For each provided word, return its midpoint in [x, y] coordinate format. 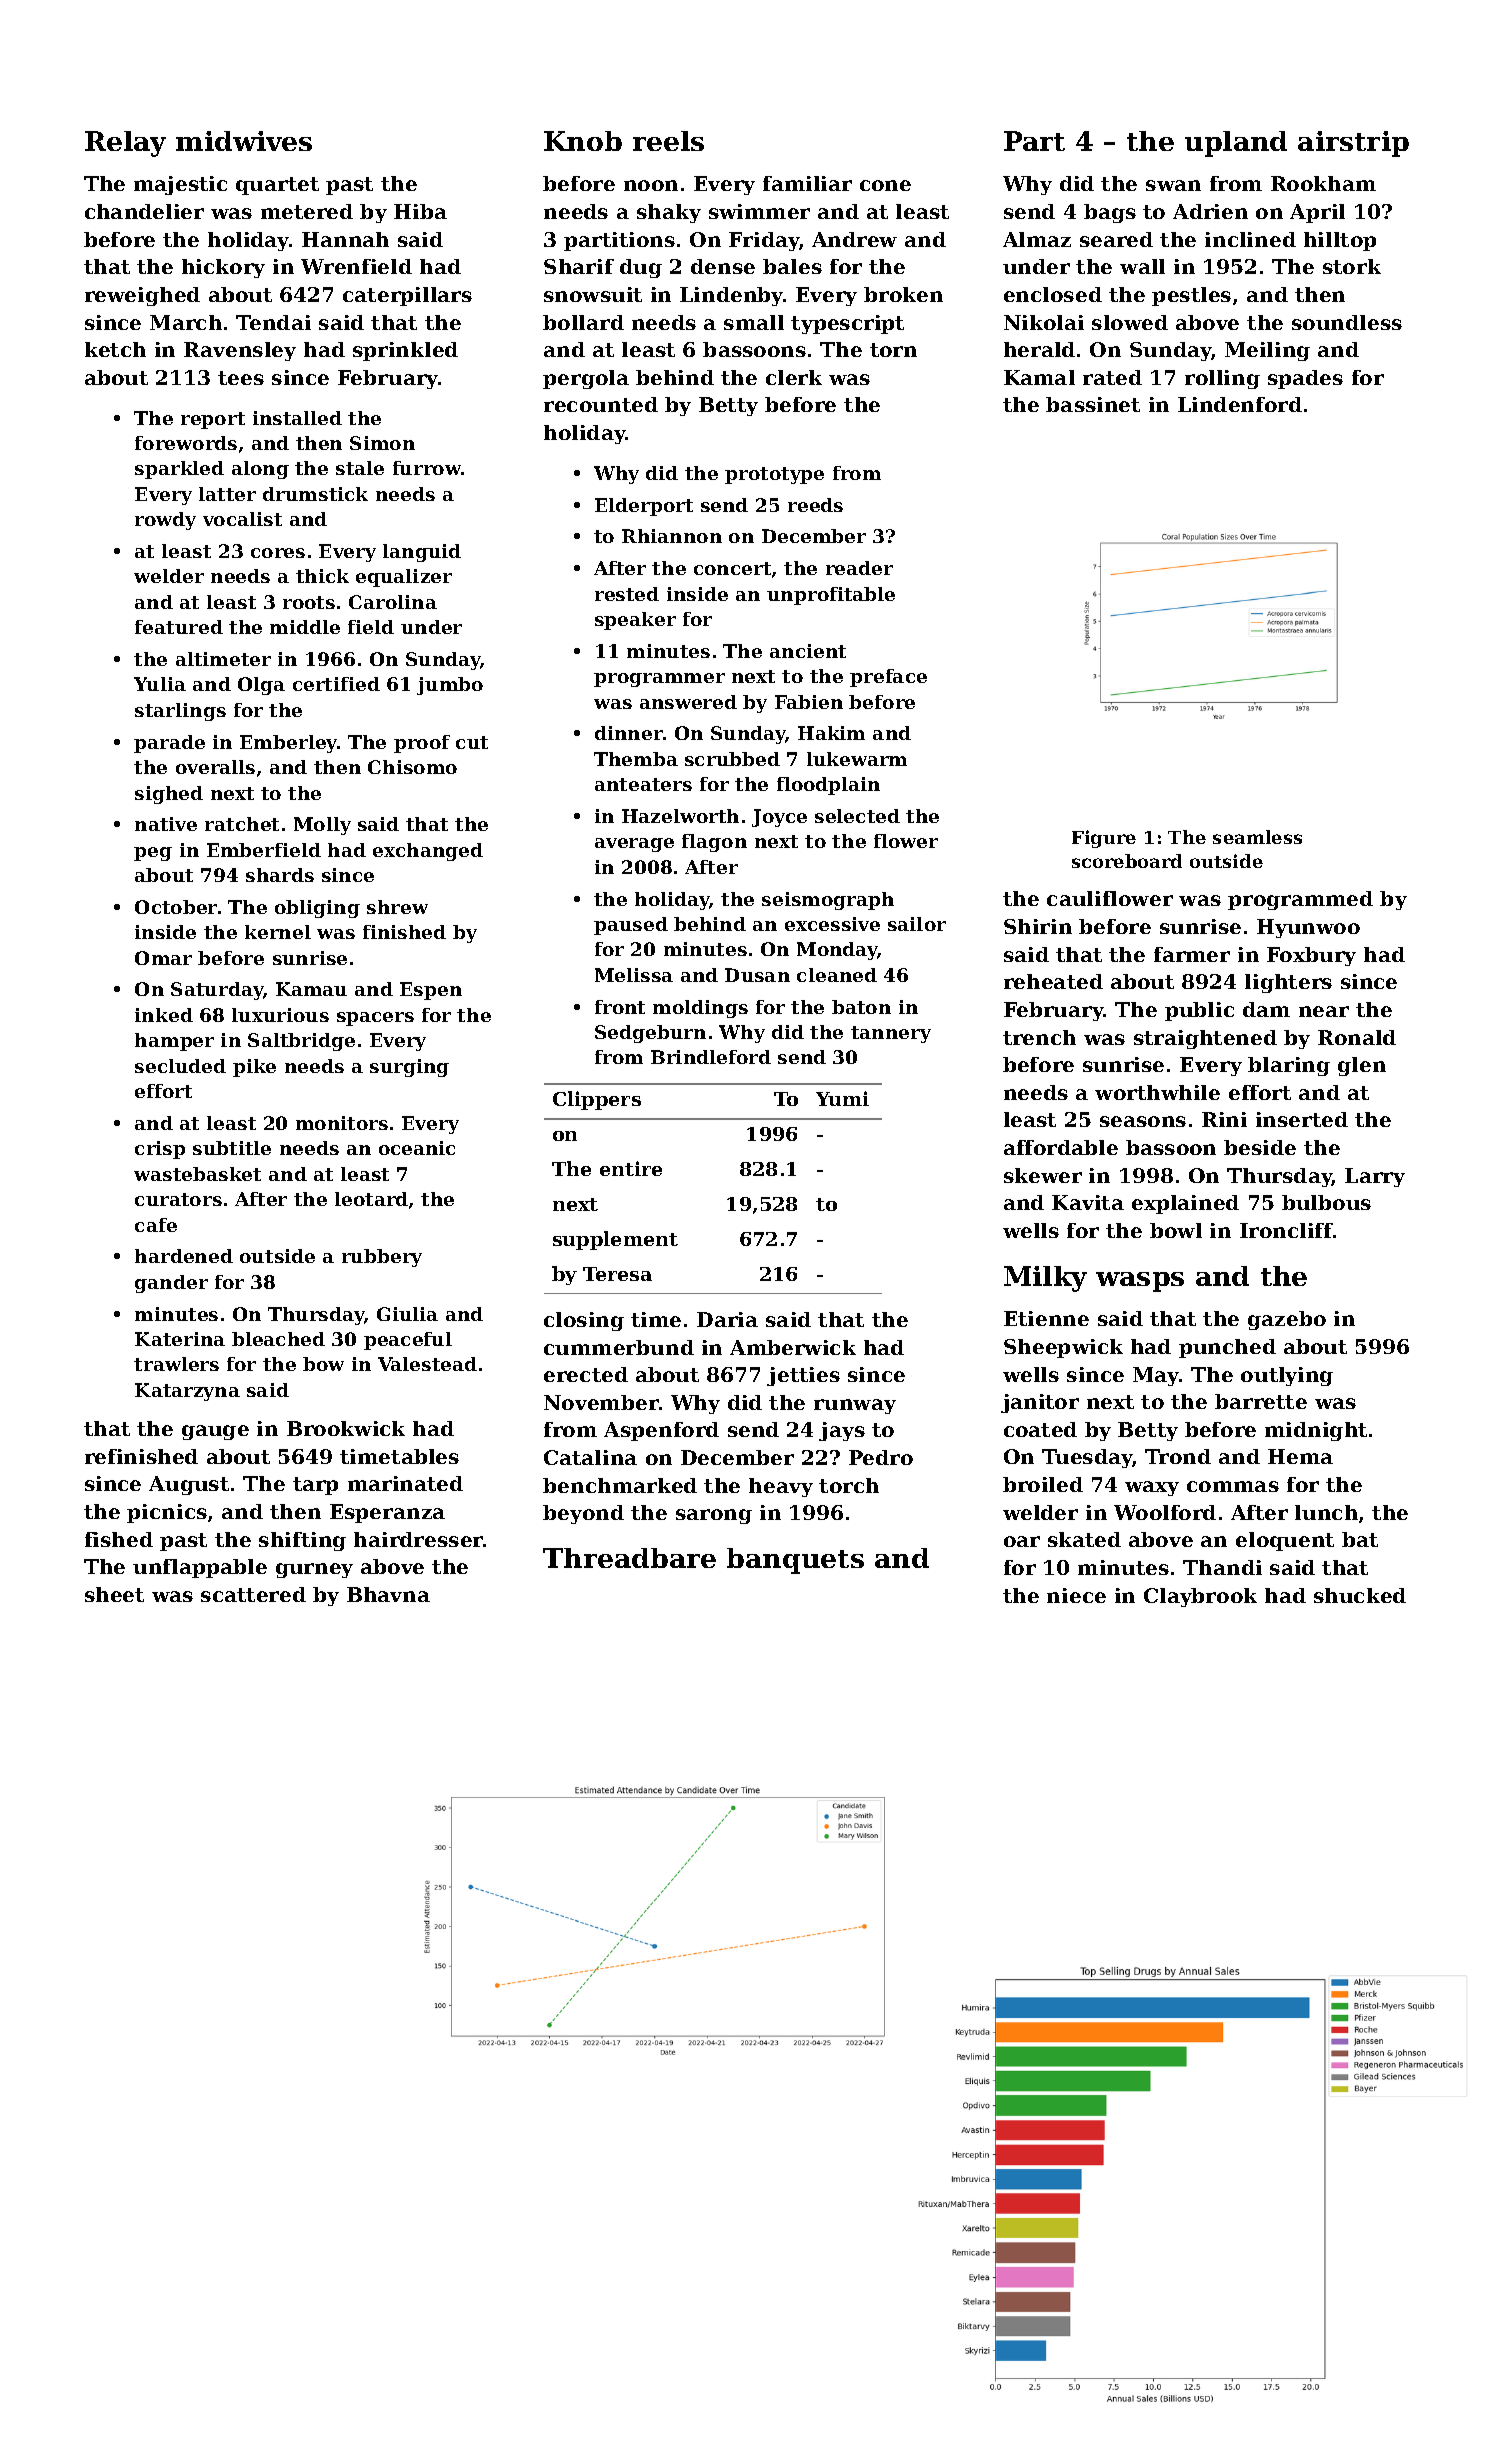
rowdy [165, 521]
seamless [1257, 837]
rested [627, 594]
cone [885, 185]
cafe [156, 1225]
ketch [115, 349]
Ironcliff [1286, 1230]
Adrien [1210, 211]
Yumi [842, 1098]
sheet [114, 1594]
